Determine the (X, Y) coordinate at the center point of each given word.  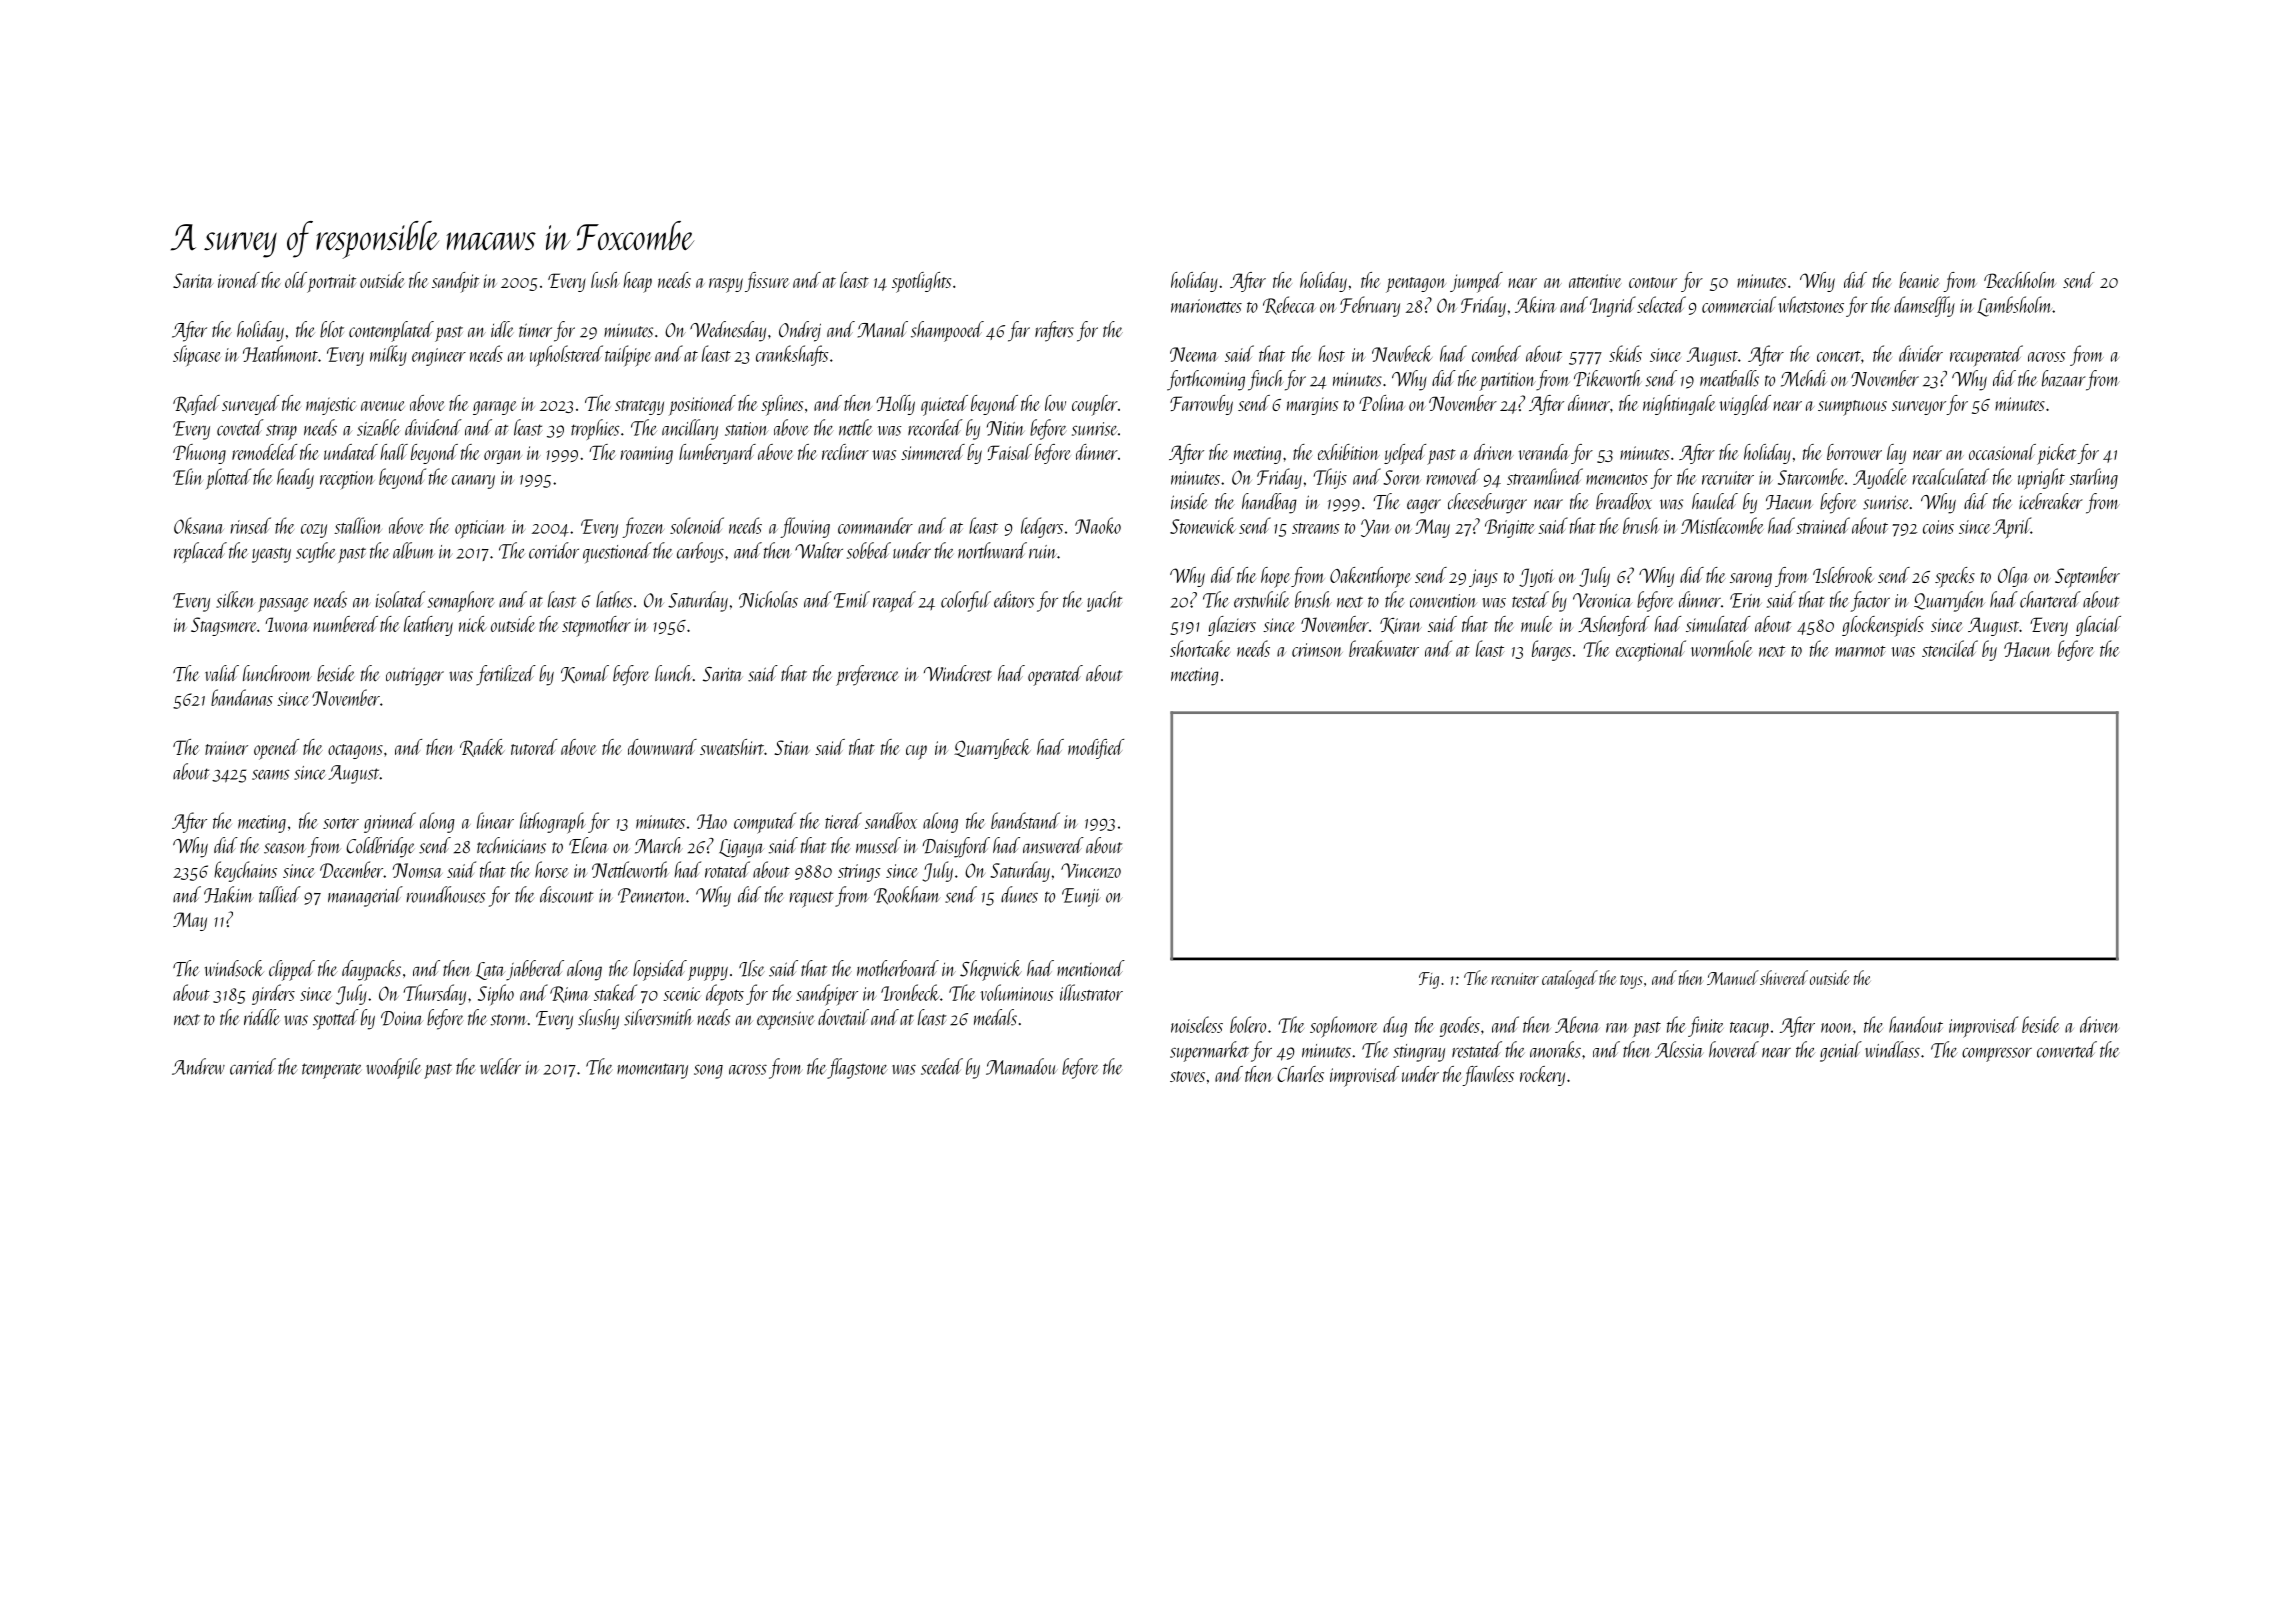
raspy (726, 285)
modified (1096, 749)
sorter (341, 823)
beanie (1919, 280)
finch (1265, 380)
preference (867, 675)
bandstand (1025, 820)
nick (473, 624)
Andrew (198, 1066)
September (2087, 577)
